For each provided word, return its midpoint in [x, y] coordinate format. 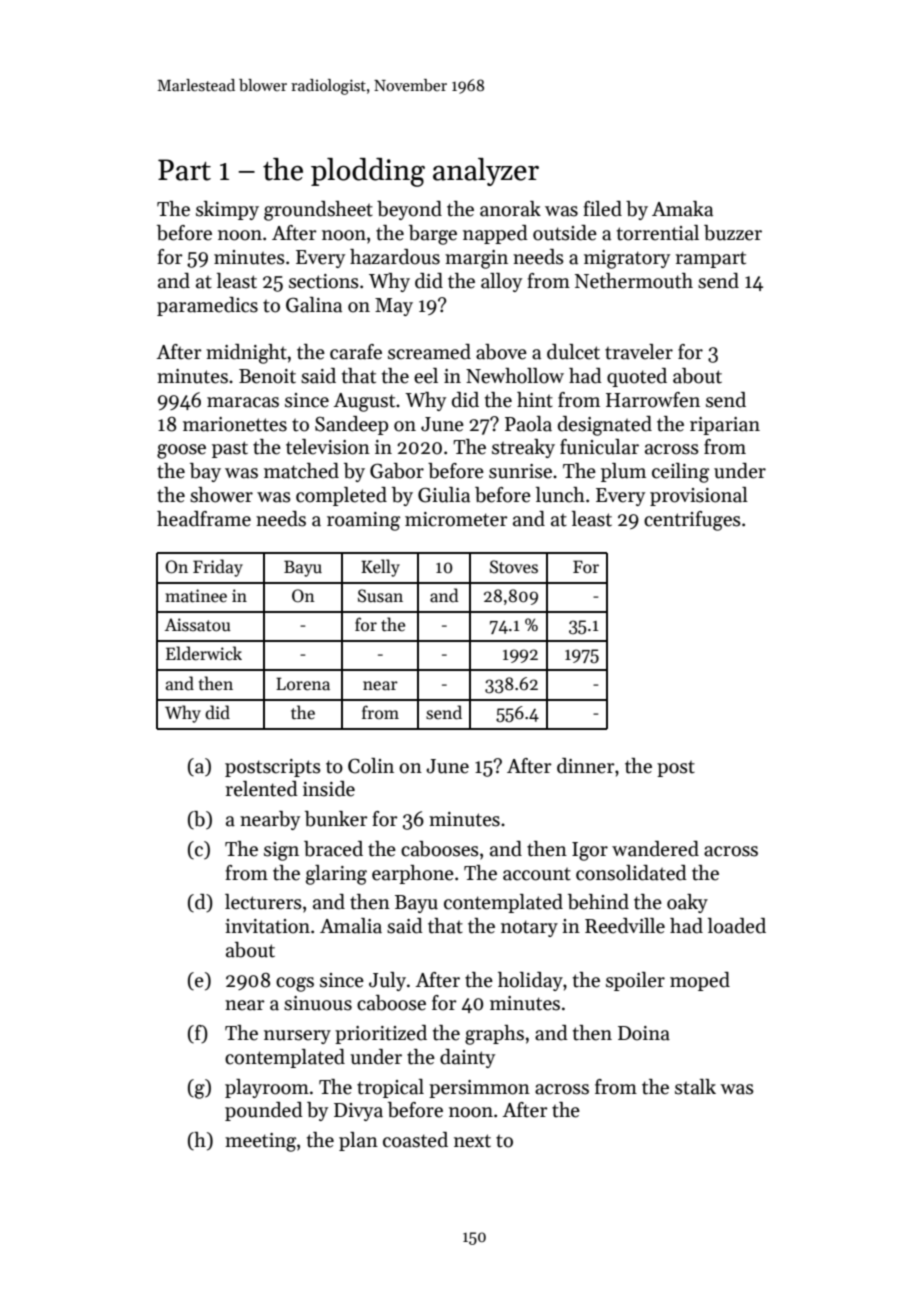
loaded [737, 926]
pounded [264, 1111]
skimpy [227, 210]
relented [262, 789]
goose [181, 451]
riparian [725, 426]
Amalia [351, 926]
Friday [218, 568]
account [537, 874]
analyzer [486, 172]
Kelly [380, 568]
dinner [586, 766]
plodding [368, 172]
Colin [371, 766]
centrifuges [692, 521]
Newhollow [515, 376]
